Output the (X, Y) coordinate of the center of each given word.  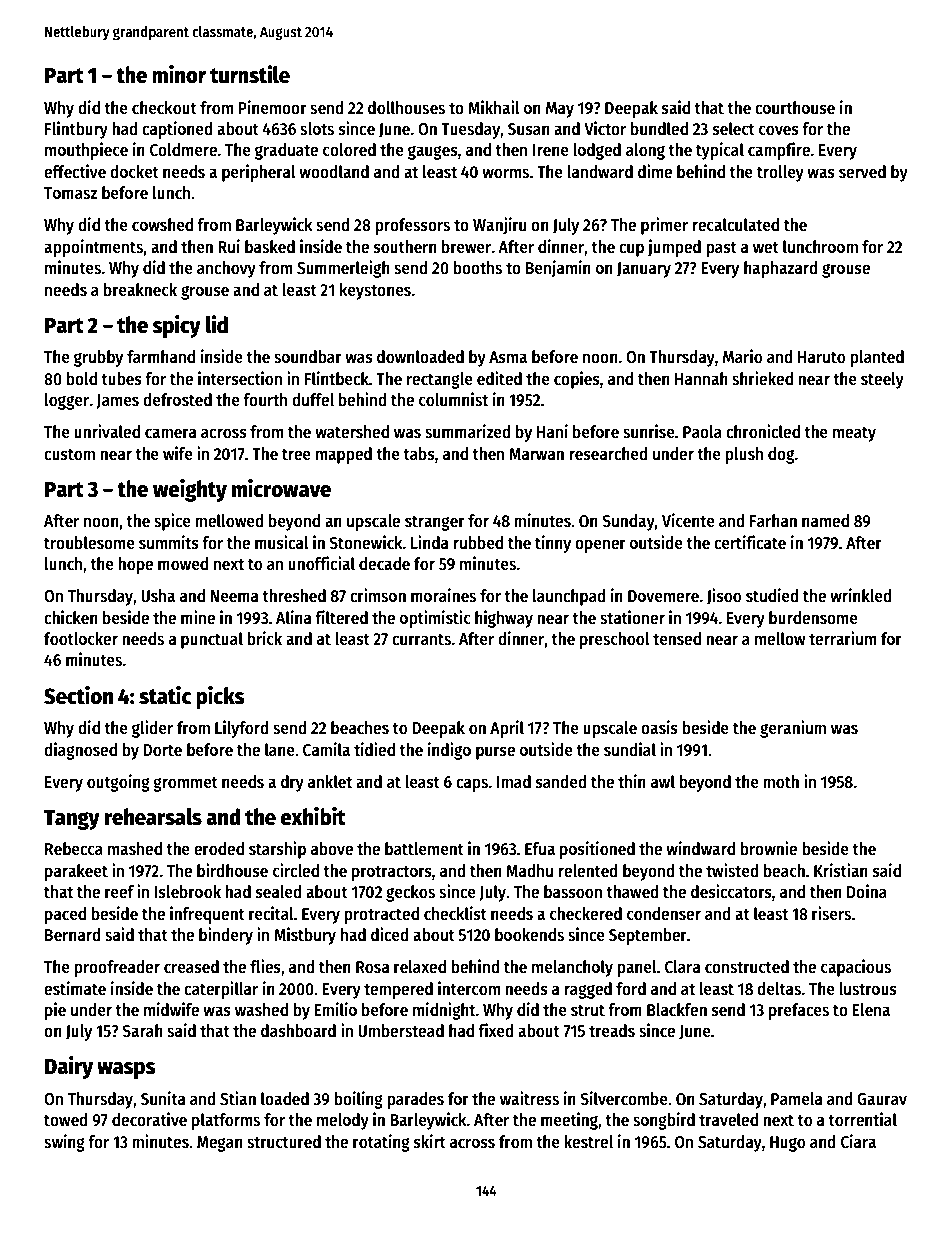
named (825, 521)
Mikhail (494, 107)
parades (415, 1100)
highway (504, 619)
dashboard (298, 1031)
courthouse (795, 108)
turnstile (250, 74)
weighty (190, 490)
